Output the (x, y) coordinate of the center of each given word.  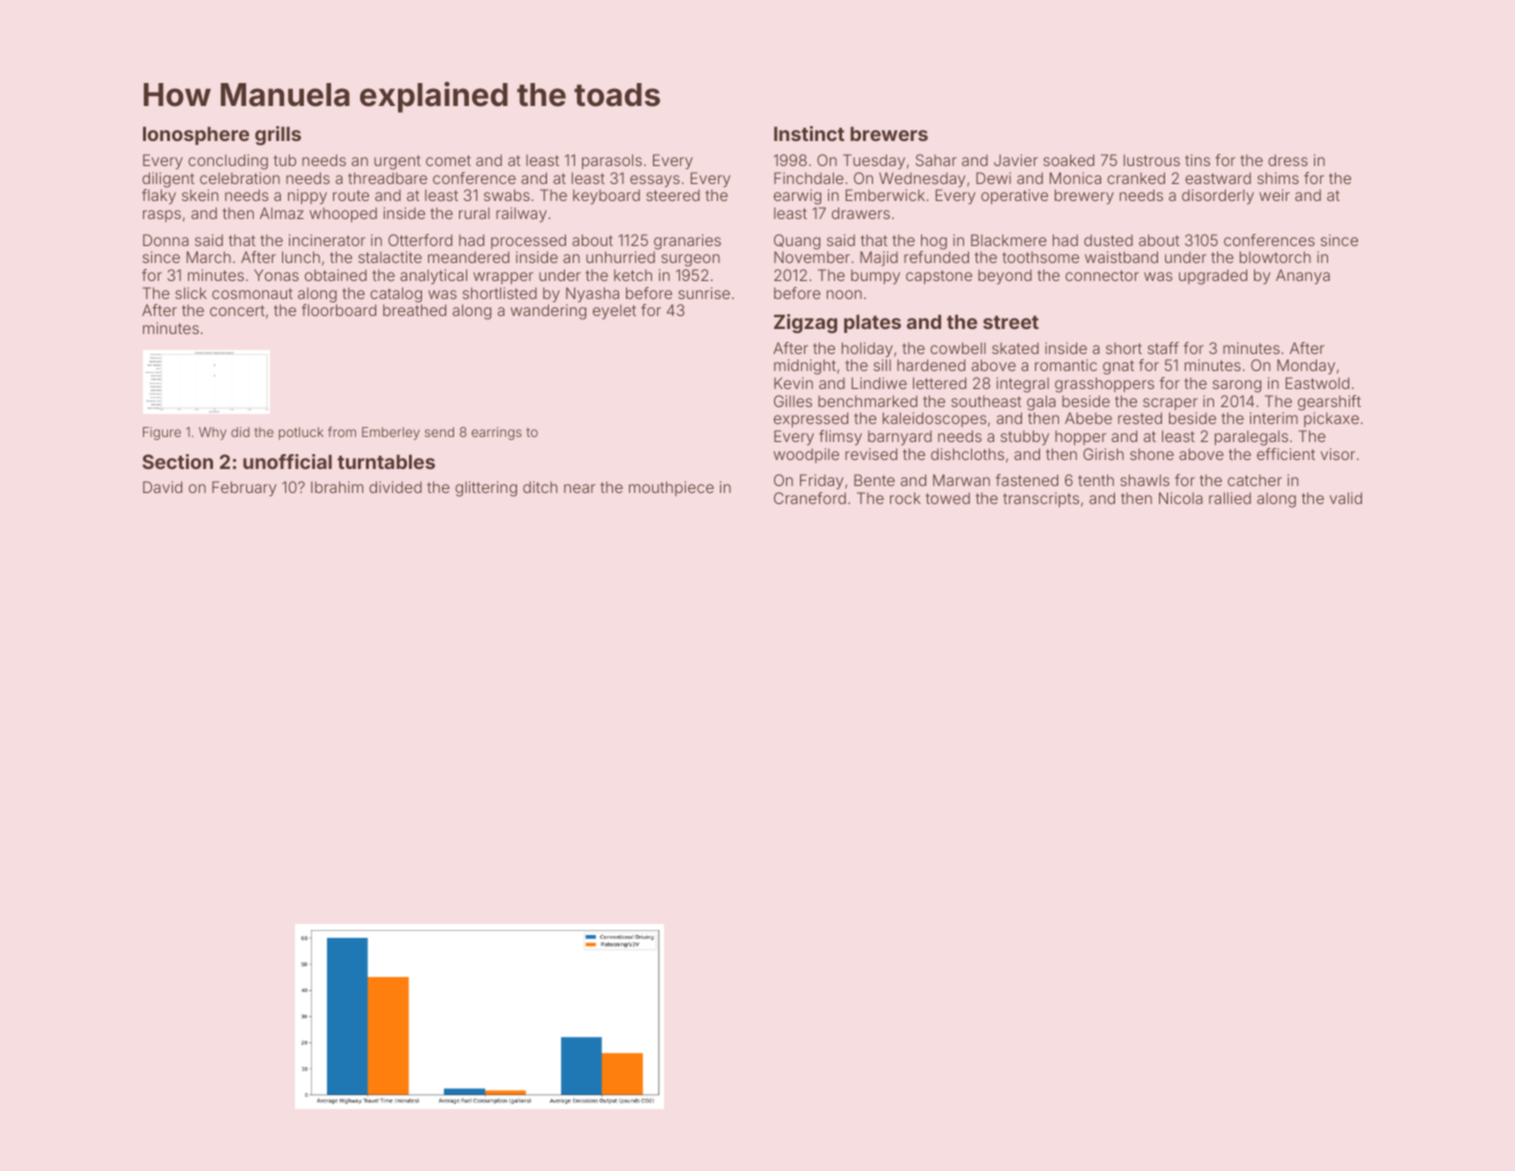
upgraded (1213, 277)
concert (237, 310)
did (240, 432)
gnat (1118, 367)
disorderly (1218, 197)
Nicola (1181, 498)
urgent (397, 162)
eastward (1218, 178)
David (162, 487)
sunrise (704, 293)
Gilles (793, 401)
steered (673, 195)
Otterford (420, 240)
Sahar (936, 160)
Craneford (810, 498)
